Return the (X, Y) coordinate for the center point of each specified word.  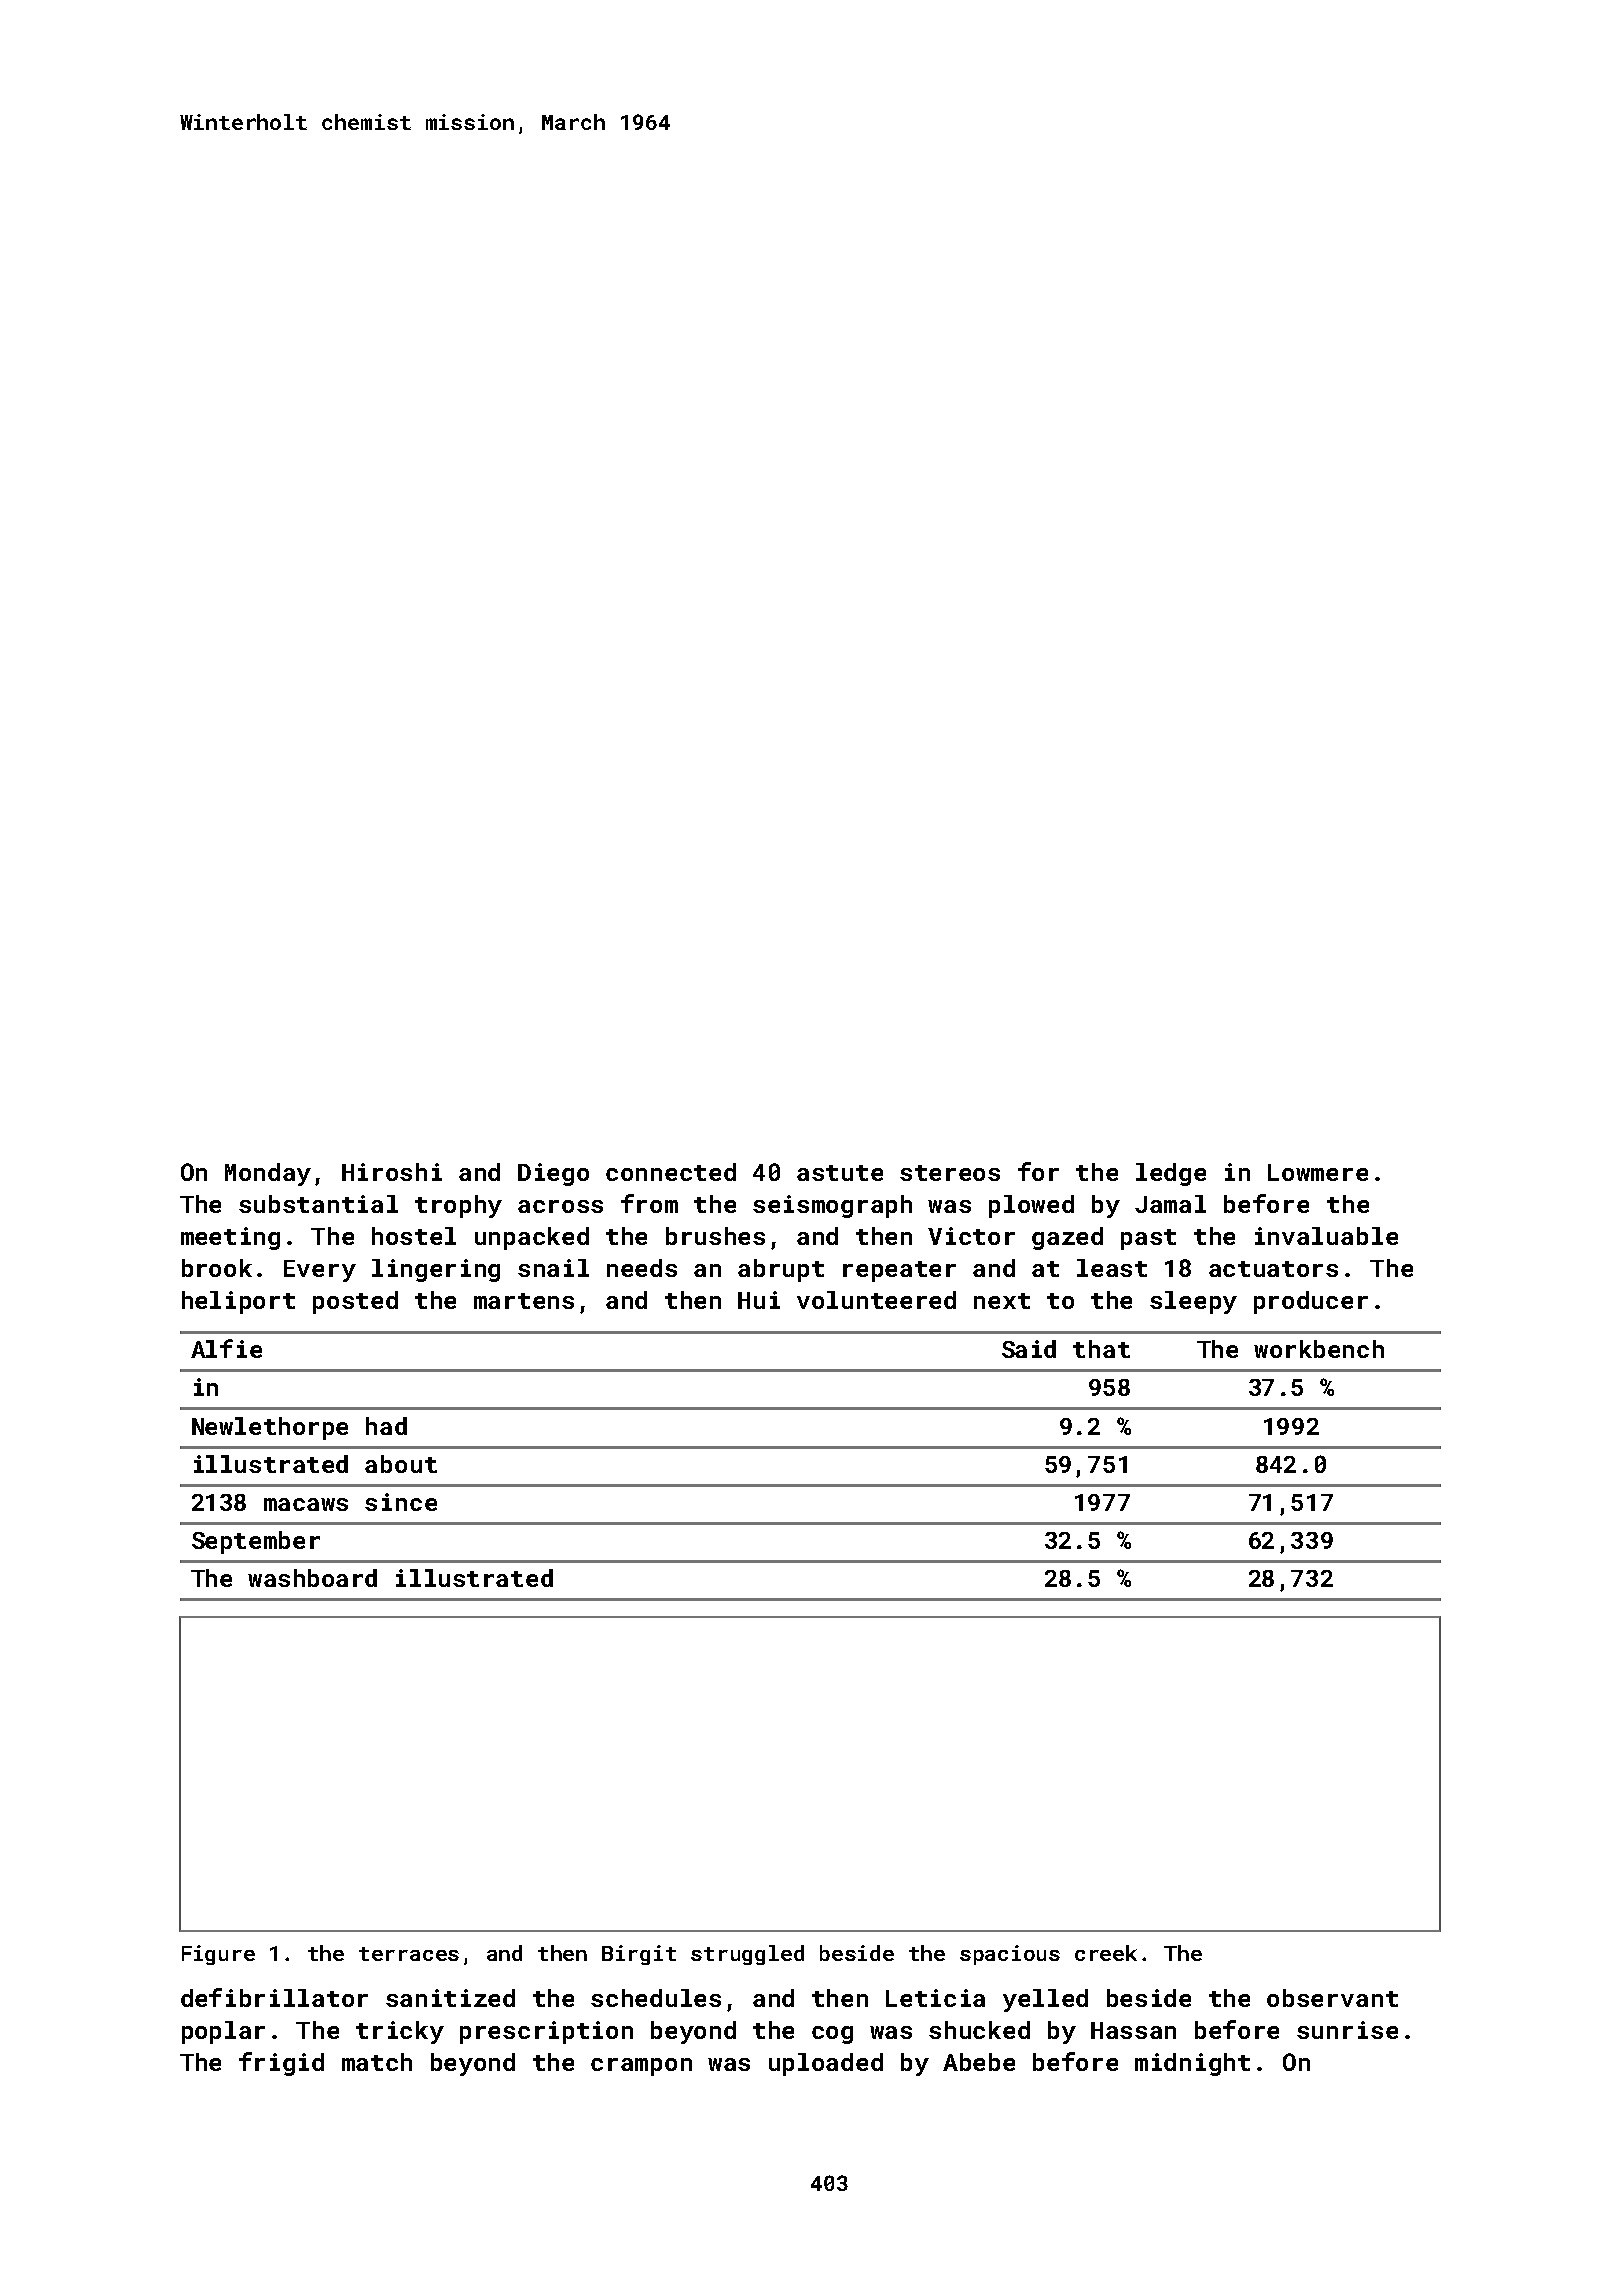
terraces (409, 1954)
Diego (553, 1174)
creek (1106, 1953)
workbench (1319, 1349)
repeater (899, 1271)
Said (1029, 1349)
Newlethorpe (270, 1428)
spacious (1010, 1955)
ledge (1171, 1174)
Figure (218, 1955)
